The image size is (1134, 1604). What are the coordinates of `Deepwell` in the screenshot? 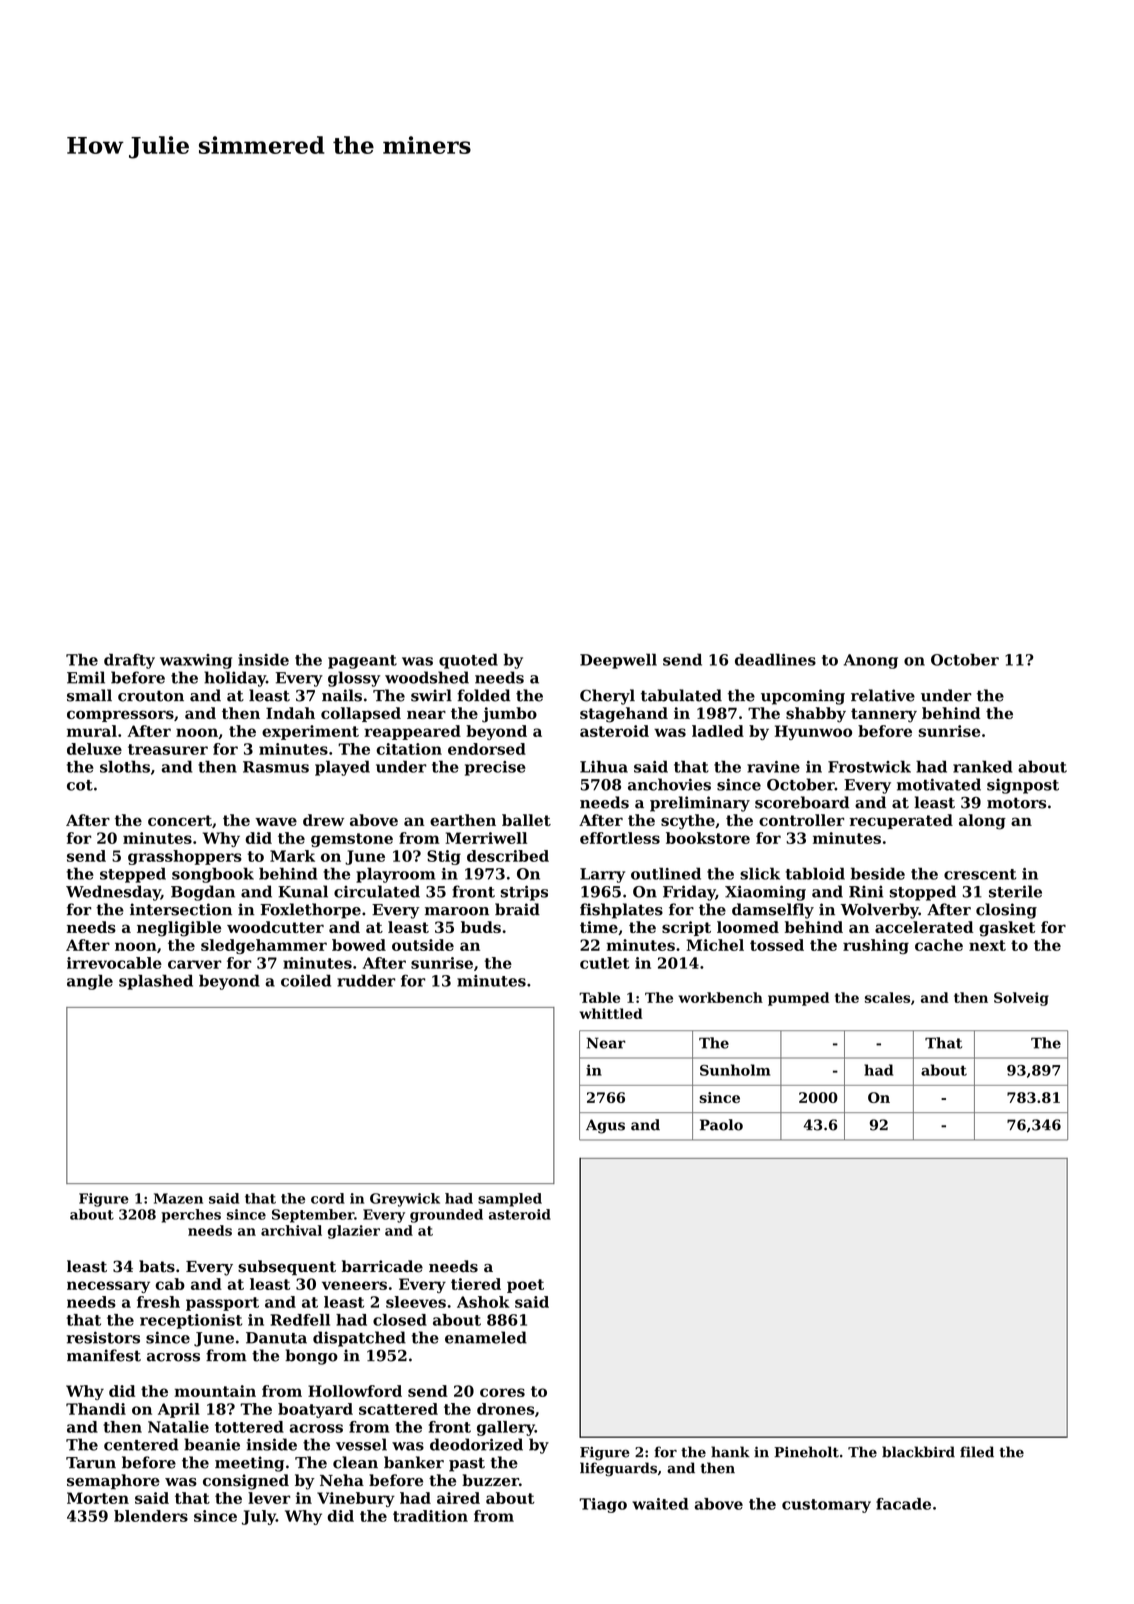 It's located at (618, 661).
